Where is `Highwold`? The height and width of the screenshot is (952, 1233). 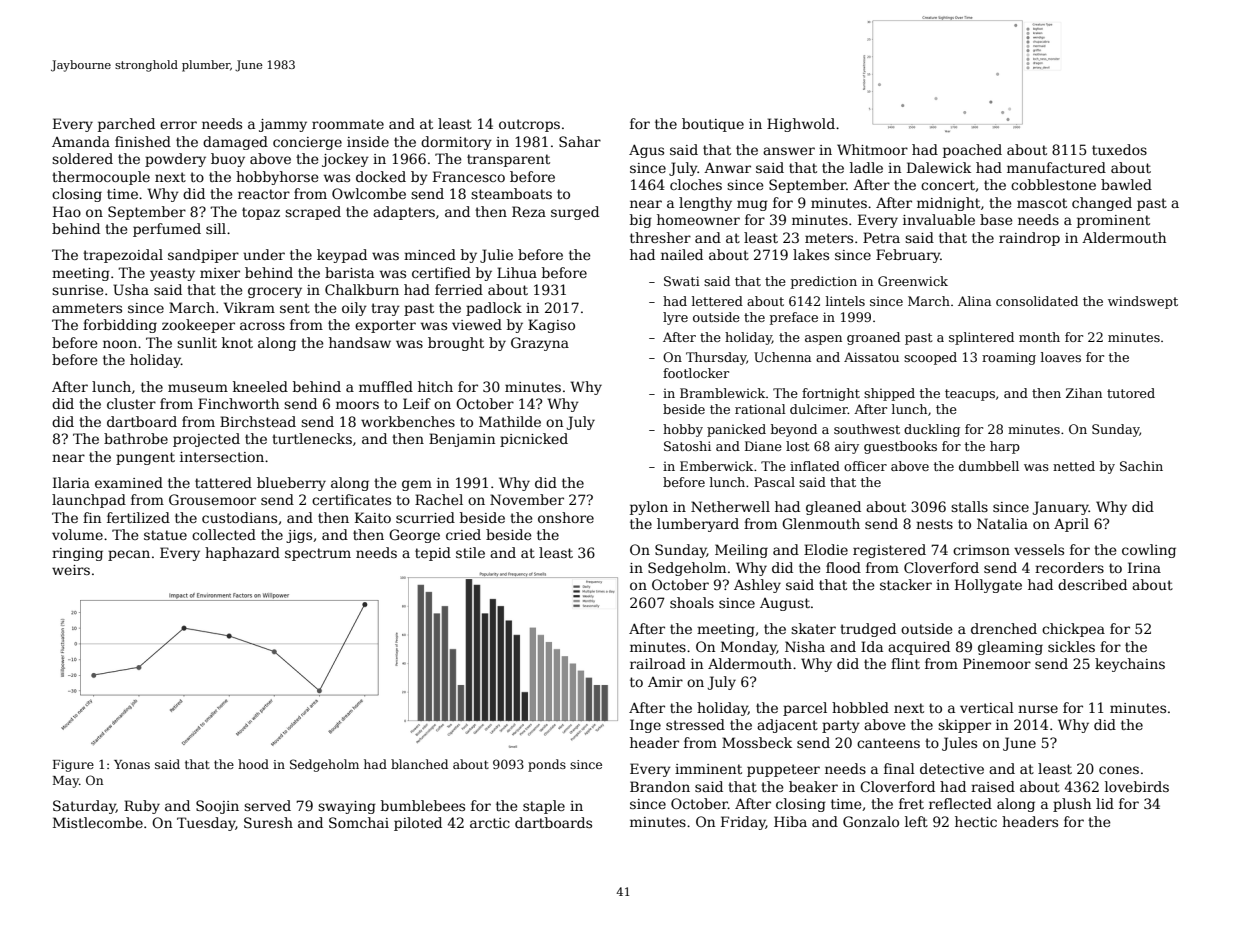
Highwold is located at coordinates (801, 125).
